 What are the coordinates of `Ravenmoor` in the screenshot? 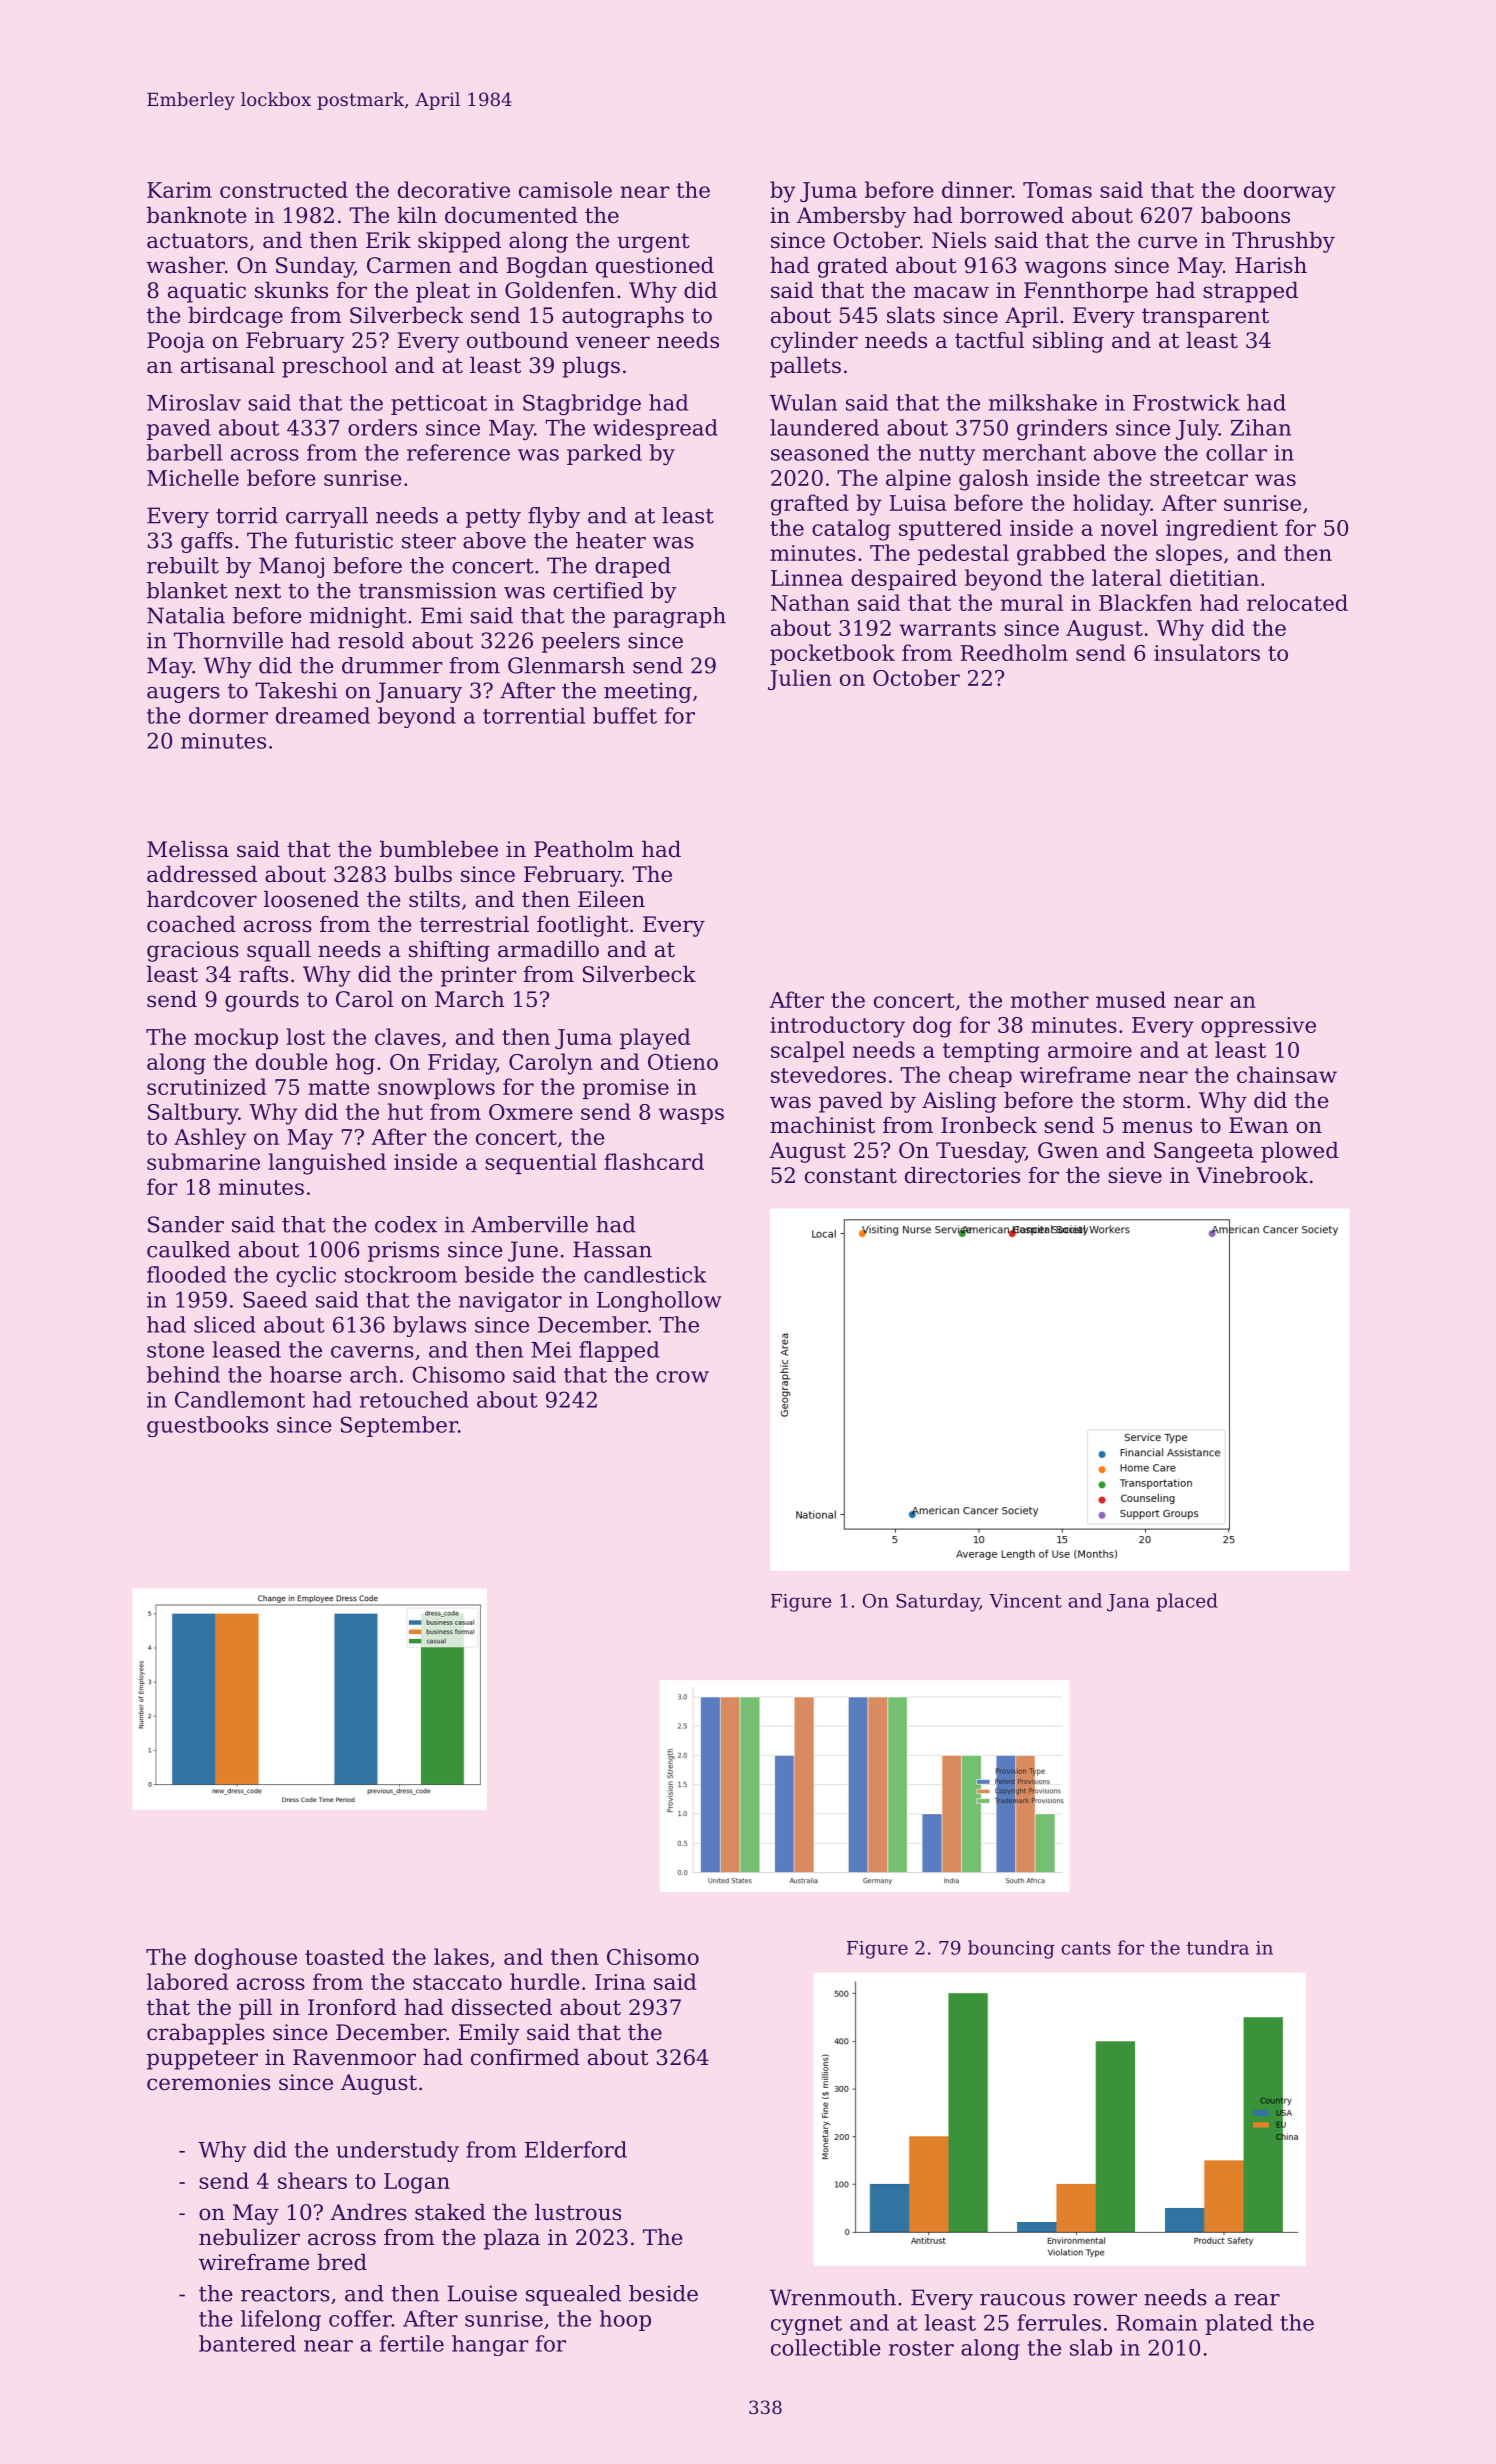 It's located at (354, 2057).
